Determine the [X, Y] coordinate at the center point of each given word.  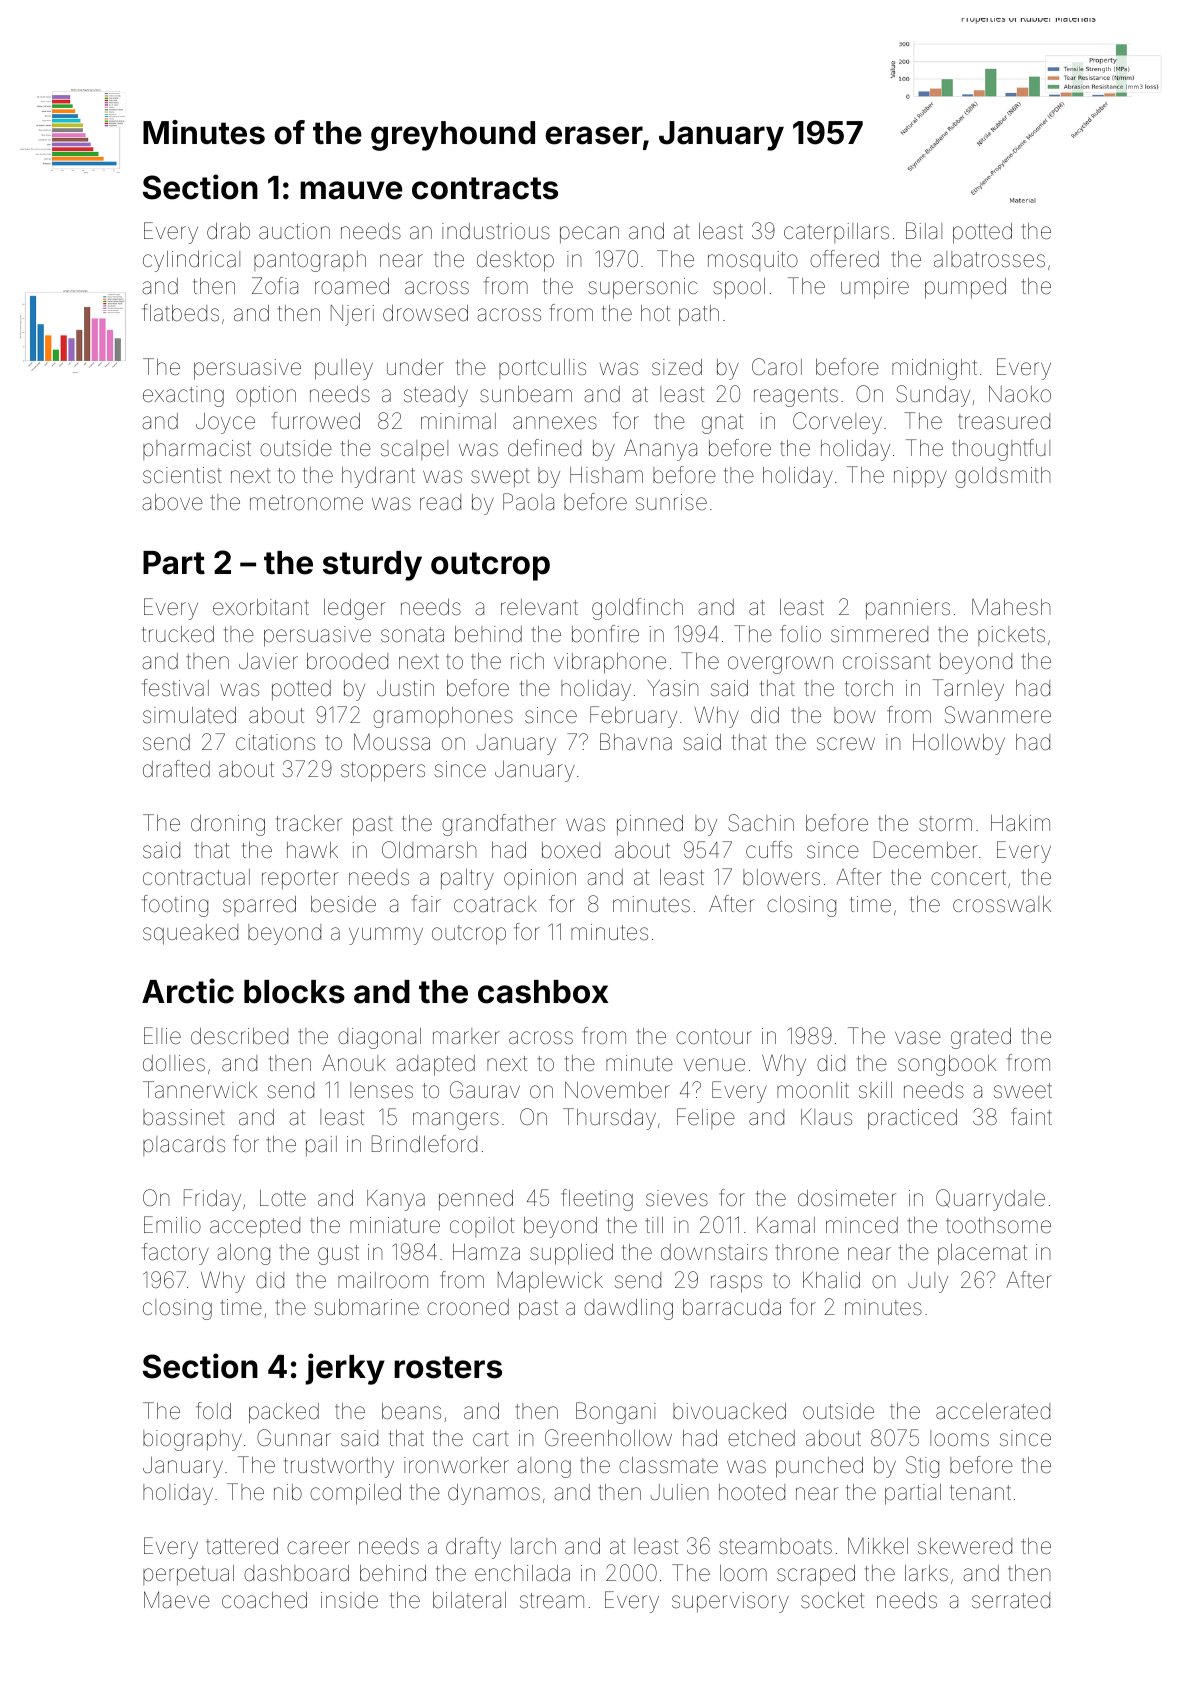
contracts [485, 188]
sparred [259, 906]
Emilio [172, 1224]
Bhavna [636, 742]
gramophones [443, 717]
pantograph [310, 261]
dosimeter [847, 1198]
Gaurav [485, 1090]
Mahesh [1011, 607]
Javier [268, 661]
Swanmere [998, 715]
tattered [242, 1546]
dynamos [494, 1494]
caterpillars [836, 233]
